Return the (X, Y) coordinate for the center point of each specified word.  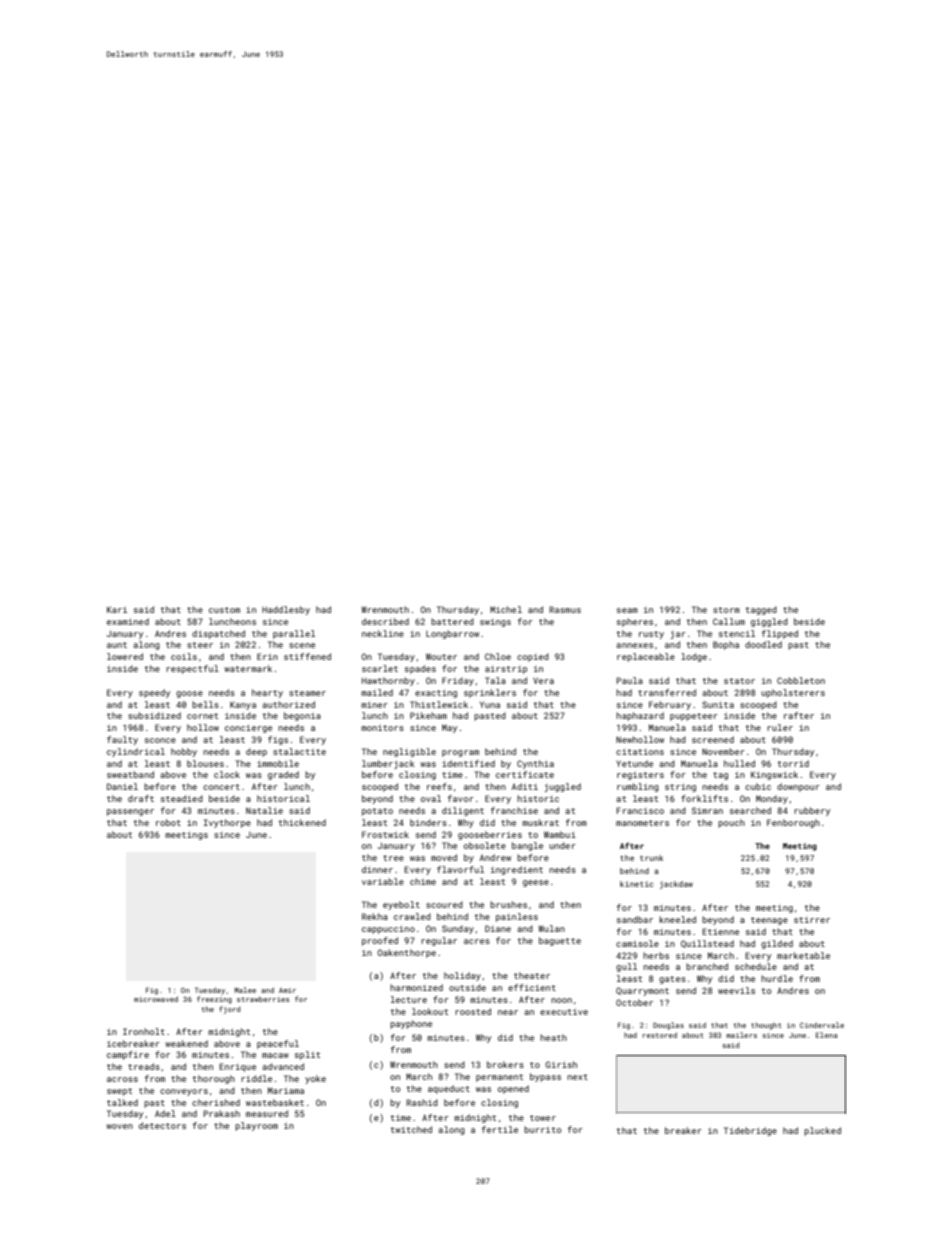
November (723, 751)
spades (420, 669)
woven (119, 1126)
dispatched (218, 634)
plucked (822, 1131)
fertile (500, 1129)
